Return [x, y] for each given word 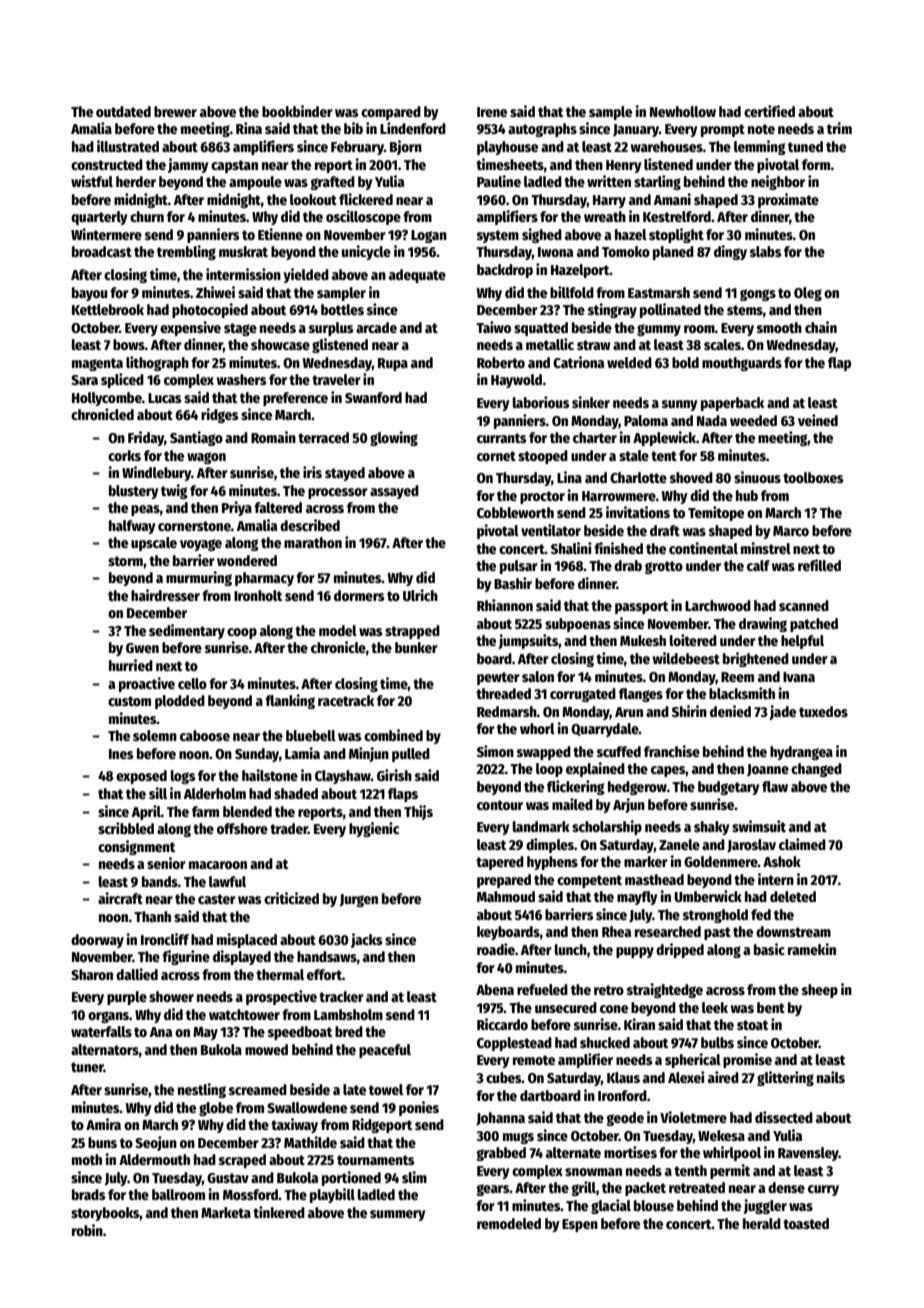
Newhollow [683, 111]
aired [723, 1077]
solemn [155, 735]
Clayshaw [343, 777]
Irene [492, 112]
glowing [394, 438]
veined [818, 420]
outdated [123, 111]
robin [87, 1230]
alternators [105, 1049]
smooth [779, 327]
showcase [280, 344]
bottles [342, 309]
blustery [134, 492]
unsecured [566, 1007]
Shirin [689, 711]
